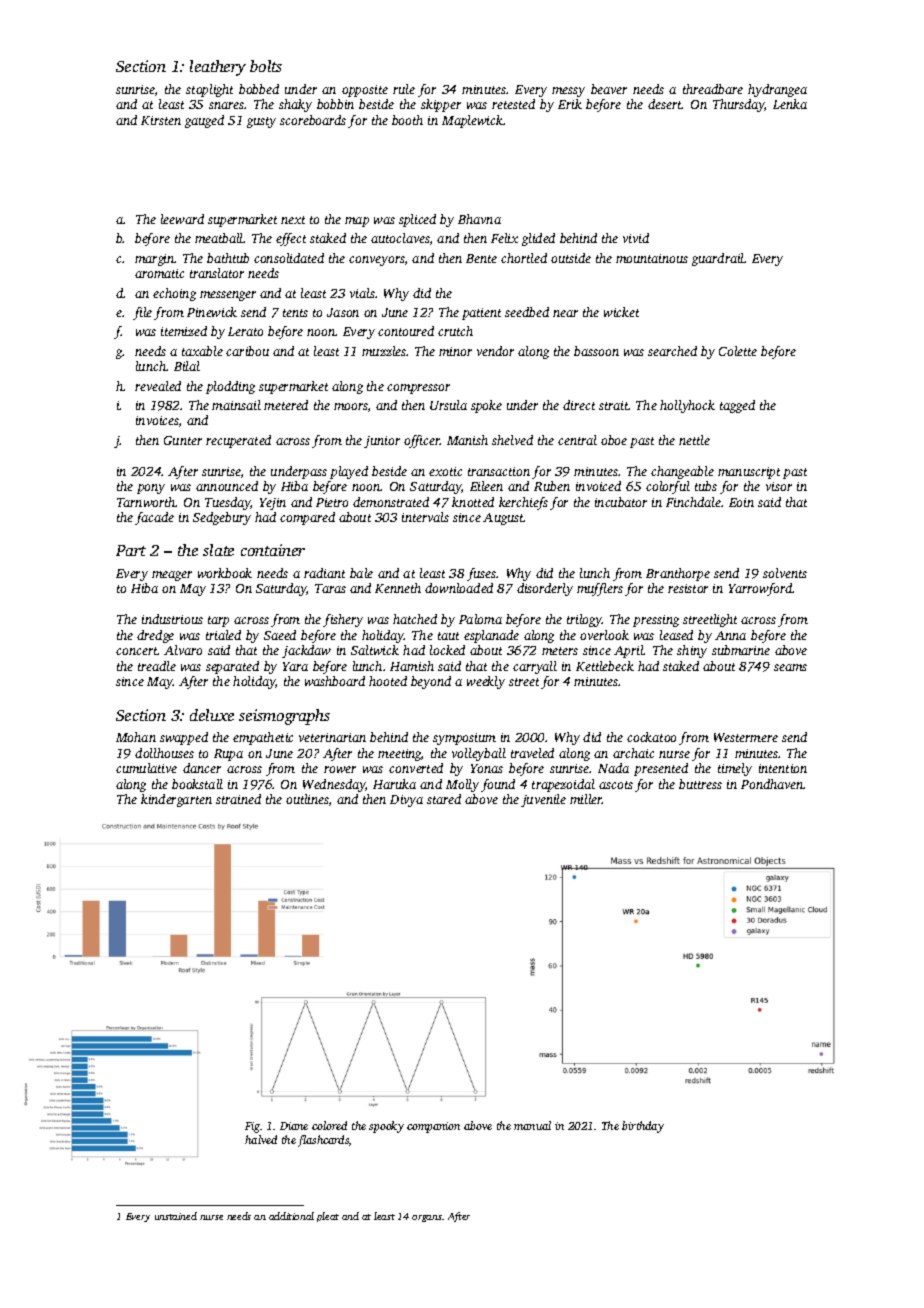  I want to click on minor, so click(455, 351).
